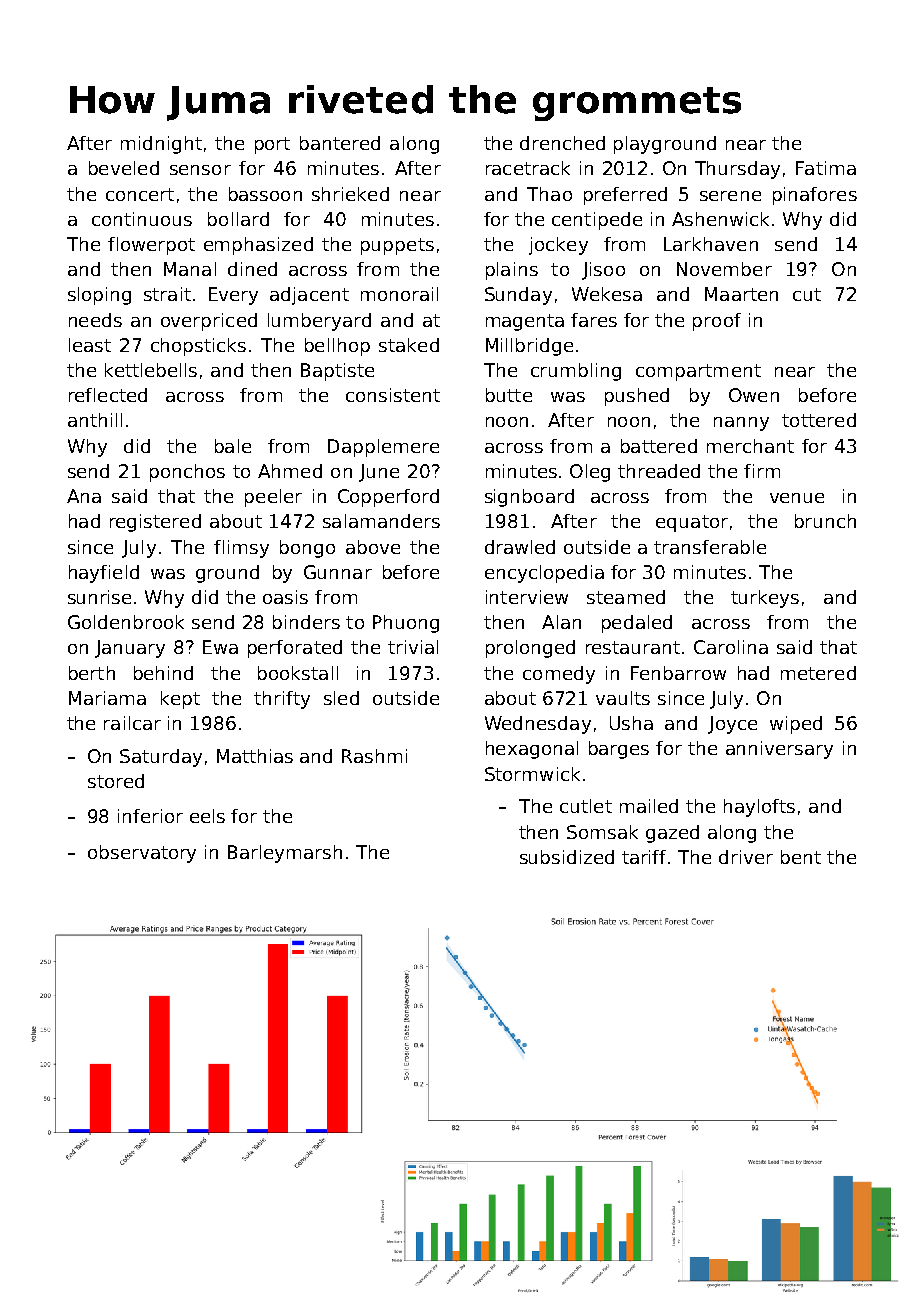 This screenshot has width=924, height=1314. Describe the element at coordinates (759, 808) in the screenshot. I see `haylofts` at that location.
